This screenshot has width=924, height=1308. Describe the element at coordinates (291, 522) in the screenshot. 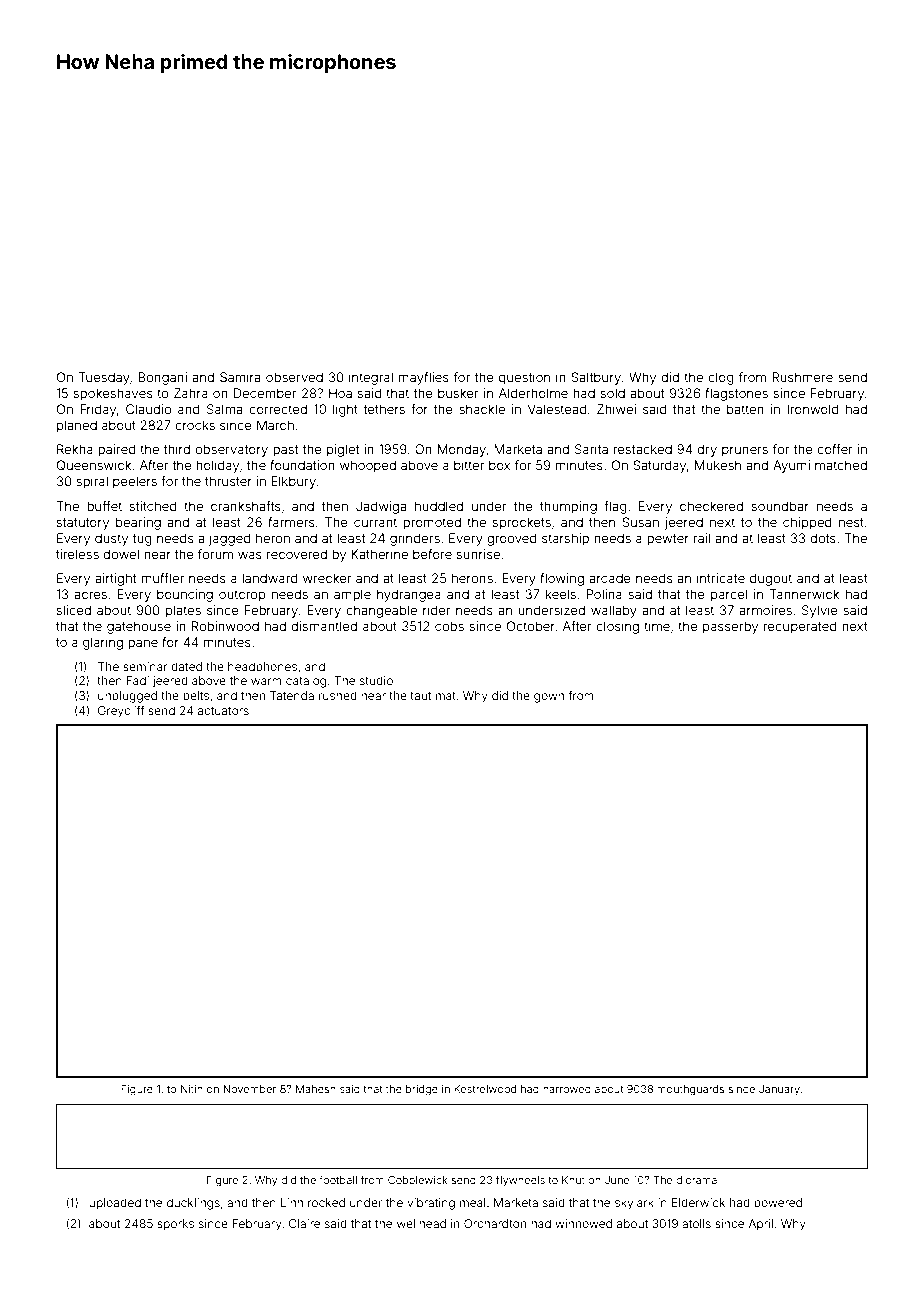

I see `farmers` at that location.
